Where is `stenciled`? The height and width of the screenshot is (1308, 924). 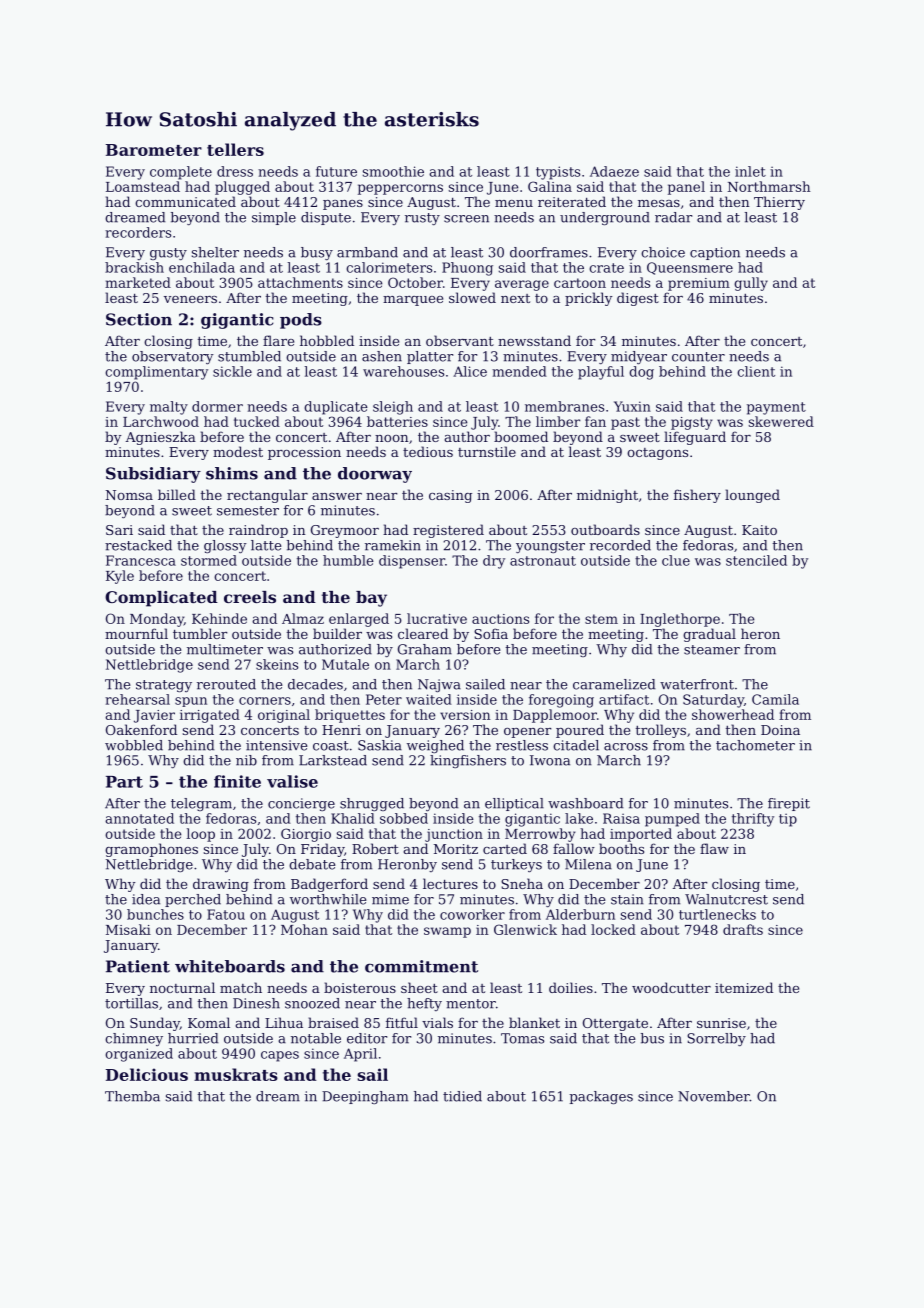 stenciled is located at coordinates (756, 560).
